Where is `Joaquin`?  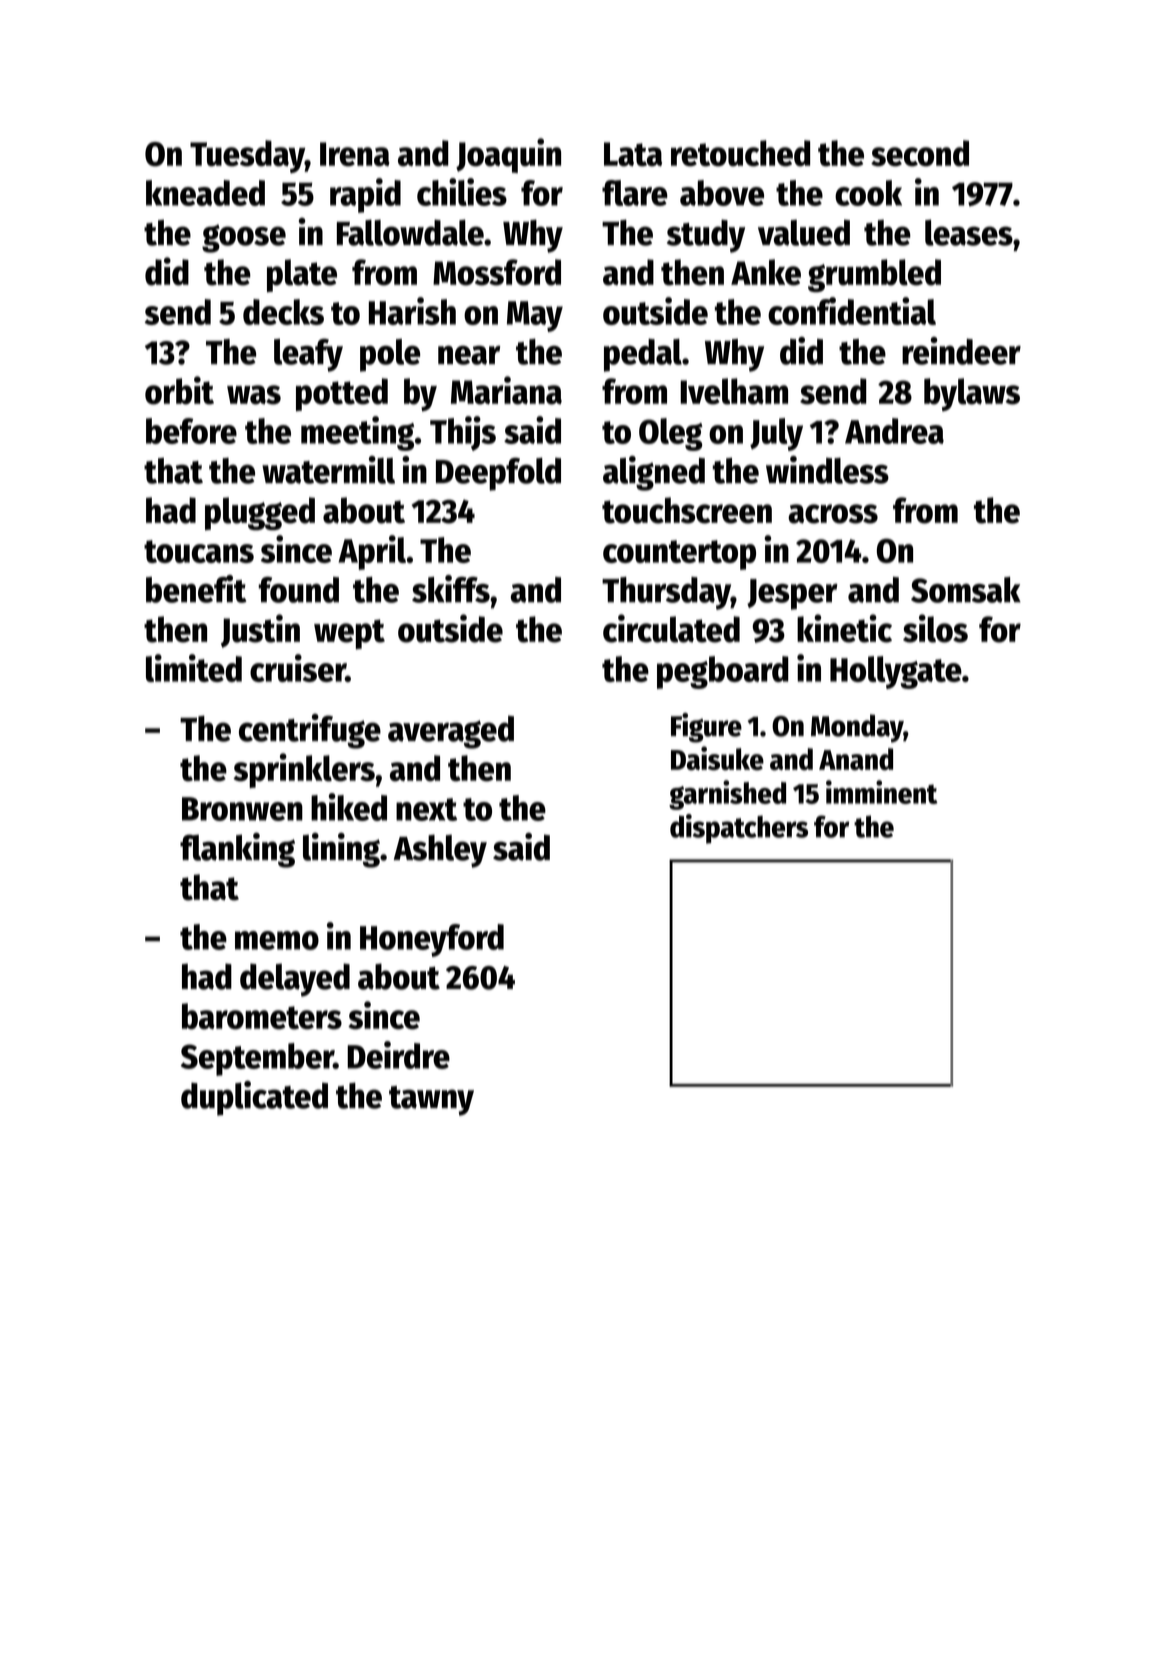
Joaquin is located at coordinates (508, 155).
